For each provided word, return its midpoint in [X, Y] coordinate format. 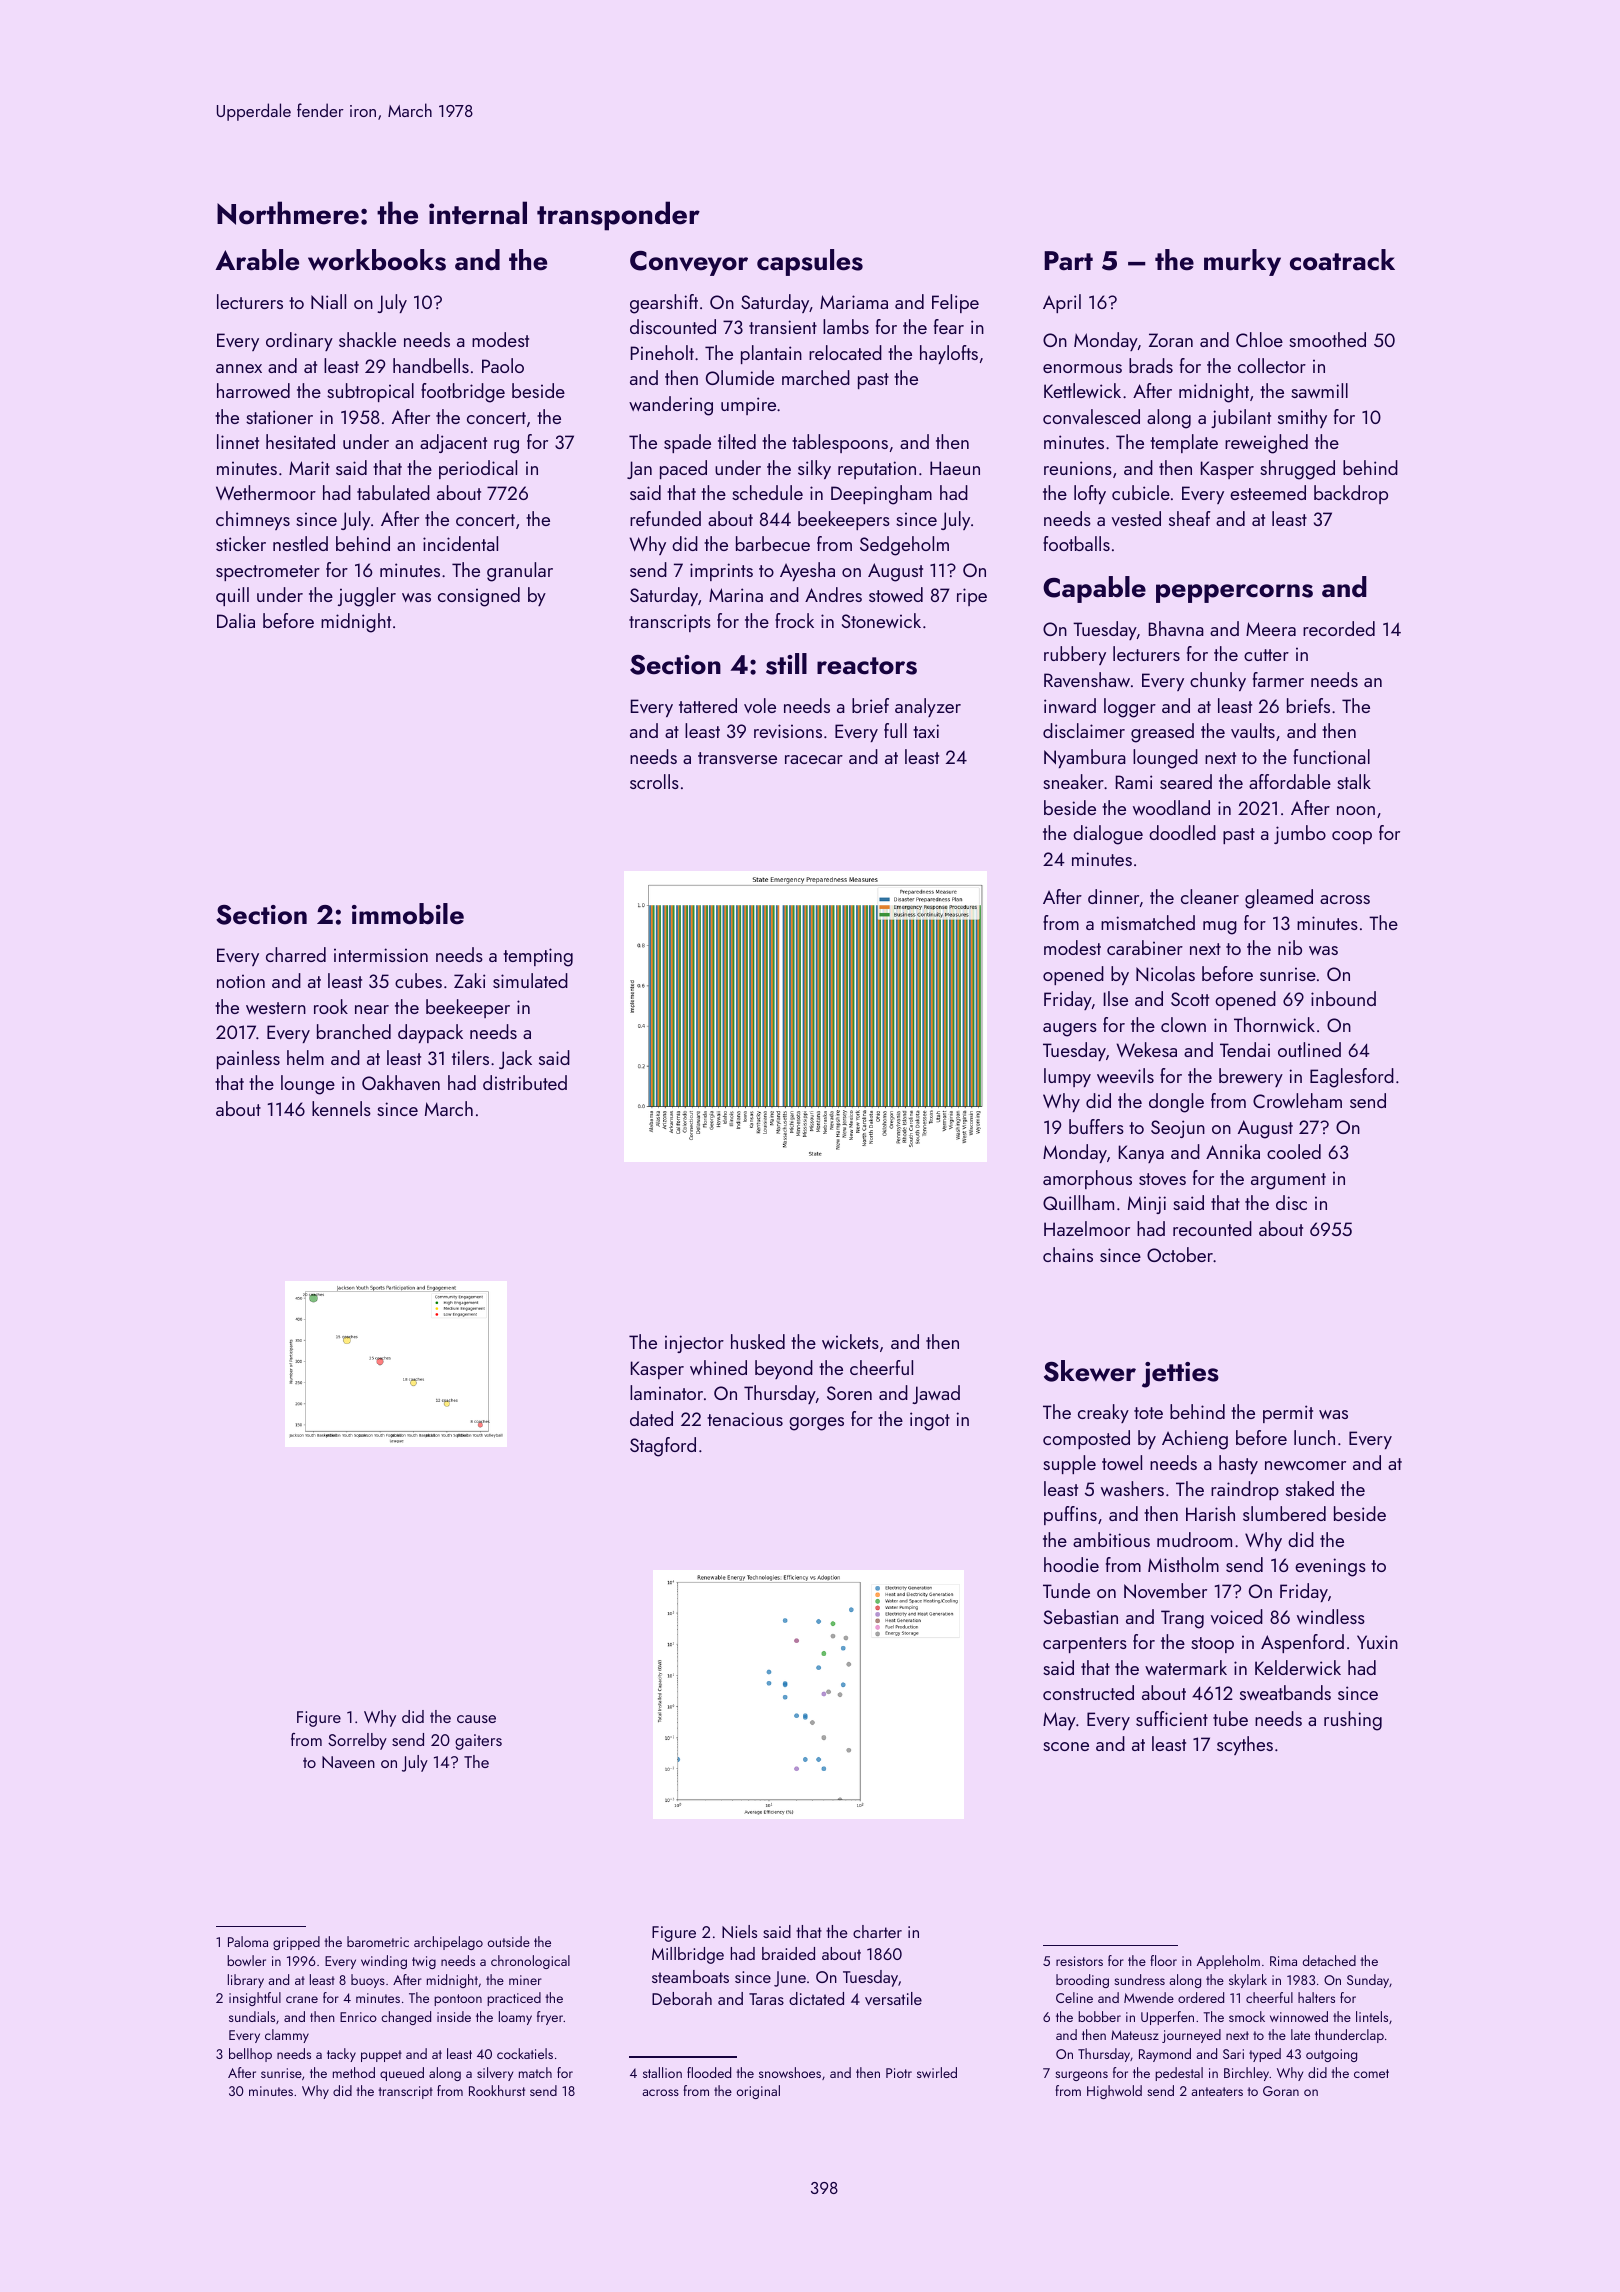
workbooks [377, 260]
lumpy [1067, 1077]
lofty [1090, 494]
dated [651, 1418]
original [758, 2092]
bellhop [250, 2055]
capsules [810, 262]
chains [1068, 1254]
